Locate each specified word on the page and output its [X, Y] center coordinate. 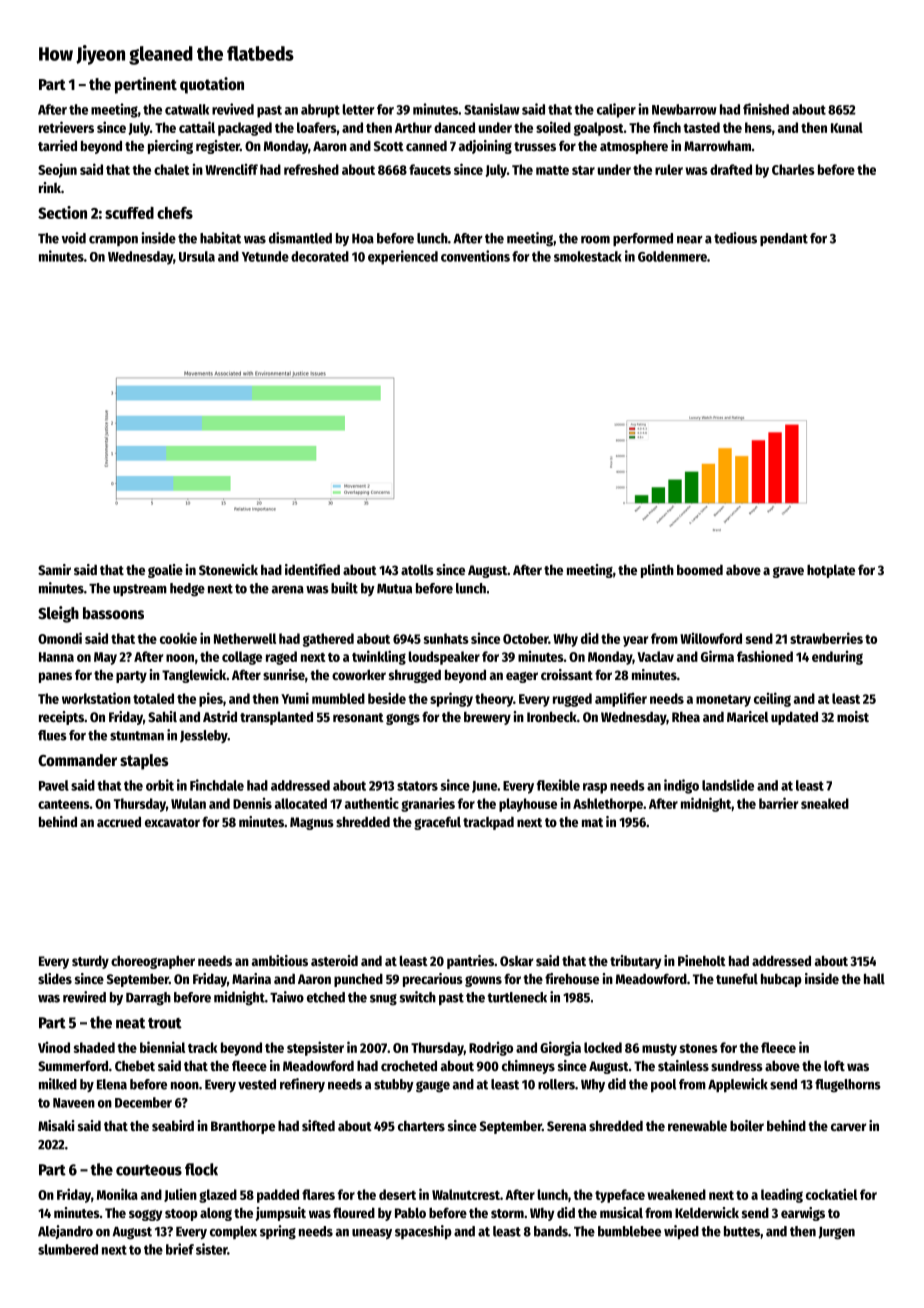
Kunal [847, 127]
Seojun [57, 170]
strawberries [826, 638]
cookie [178, 638]
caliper [616, 110]
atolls [417, 569]
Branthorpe [243, 1127]
